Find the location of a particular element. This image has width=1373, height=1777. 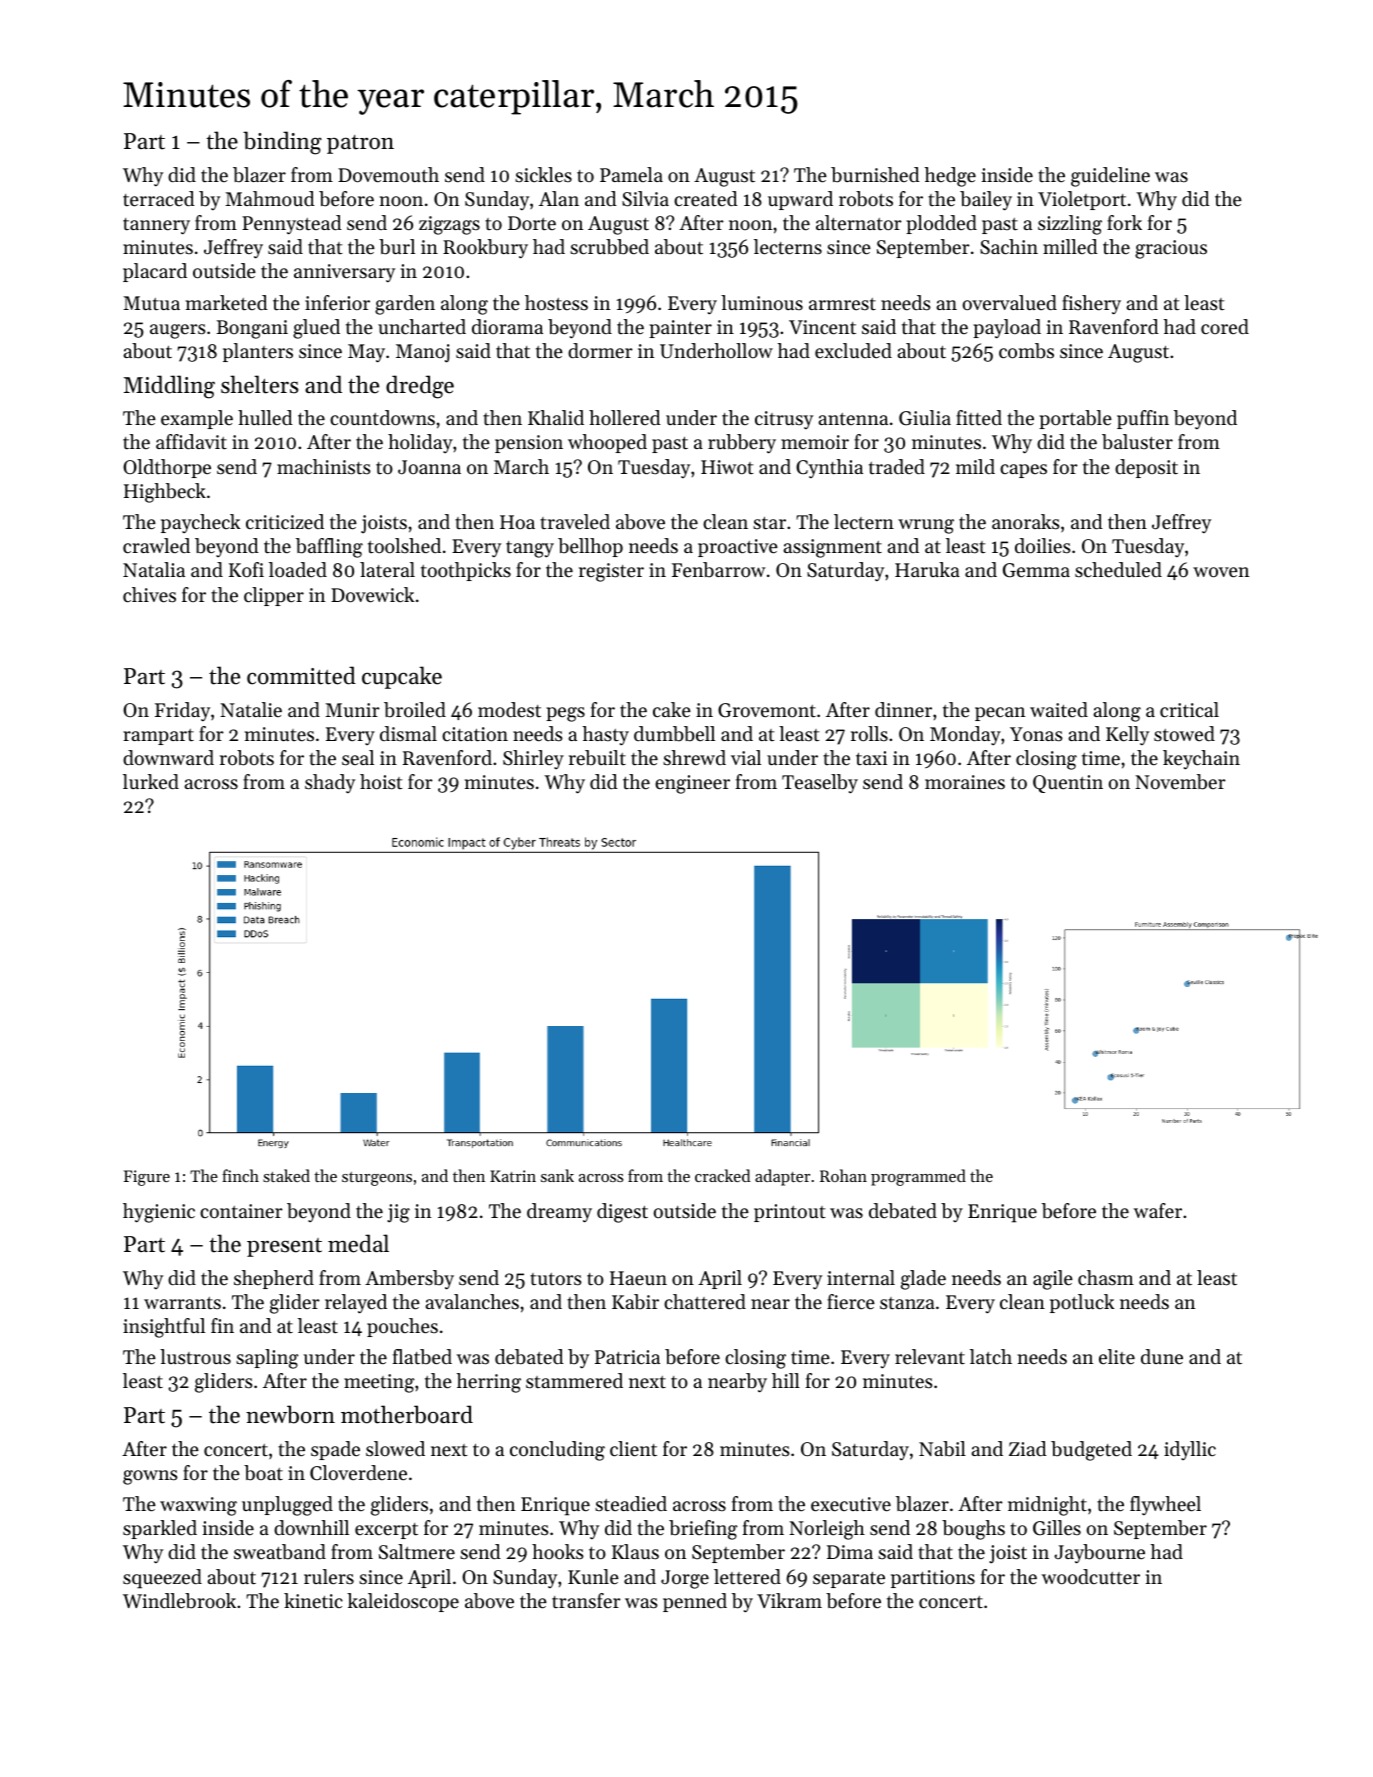

critical is located at coordinates (1189, 710).
